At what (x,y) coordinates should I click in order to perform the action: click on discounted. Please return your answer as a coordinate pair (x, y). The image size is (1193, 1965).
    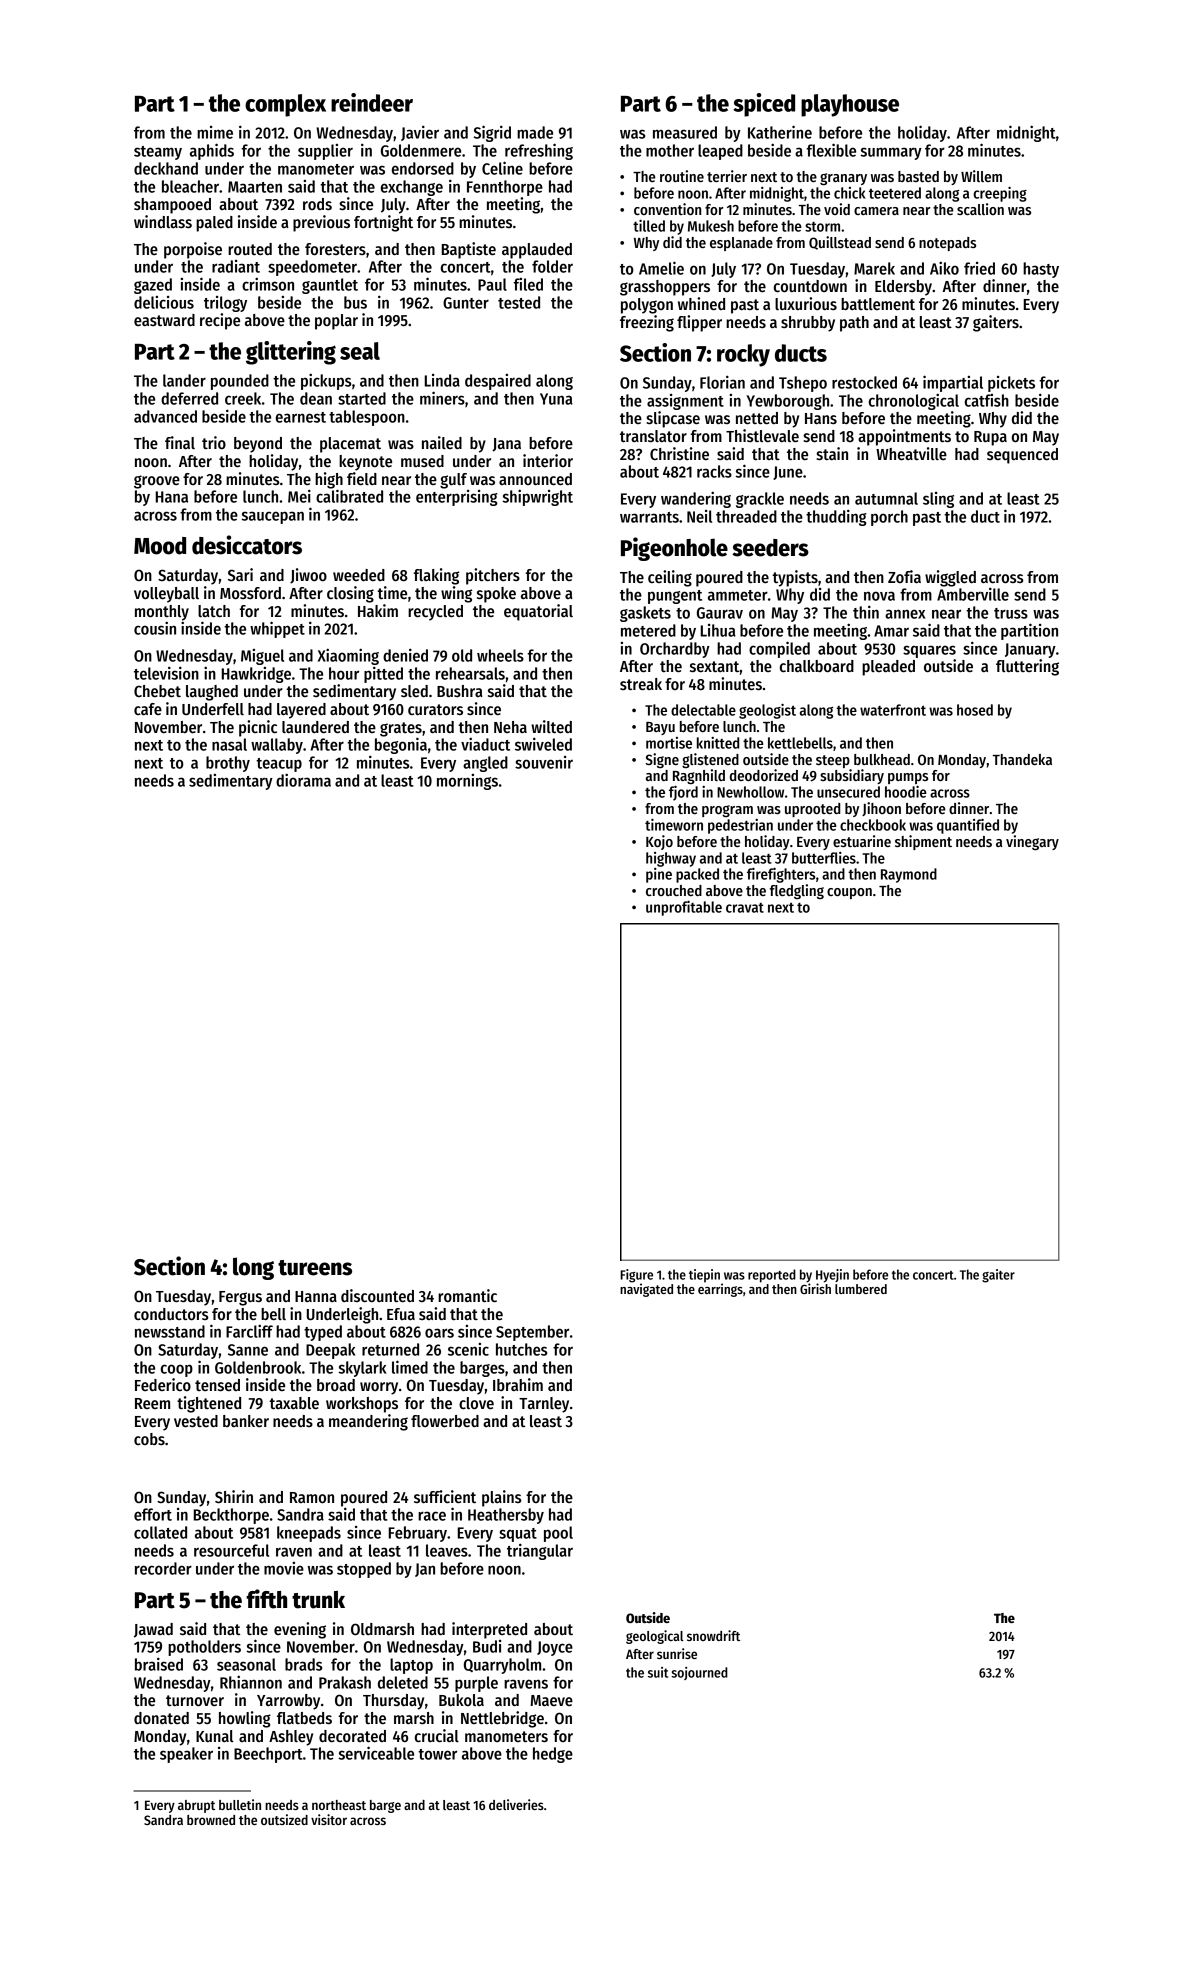
    Looking at the image, I should click on (377, 1295).
